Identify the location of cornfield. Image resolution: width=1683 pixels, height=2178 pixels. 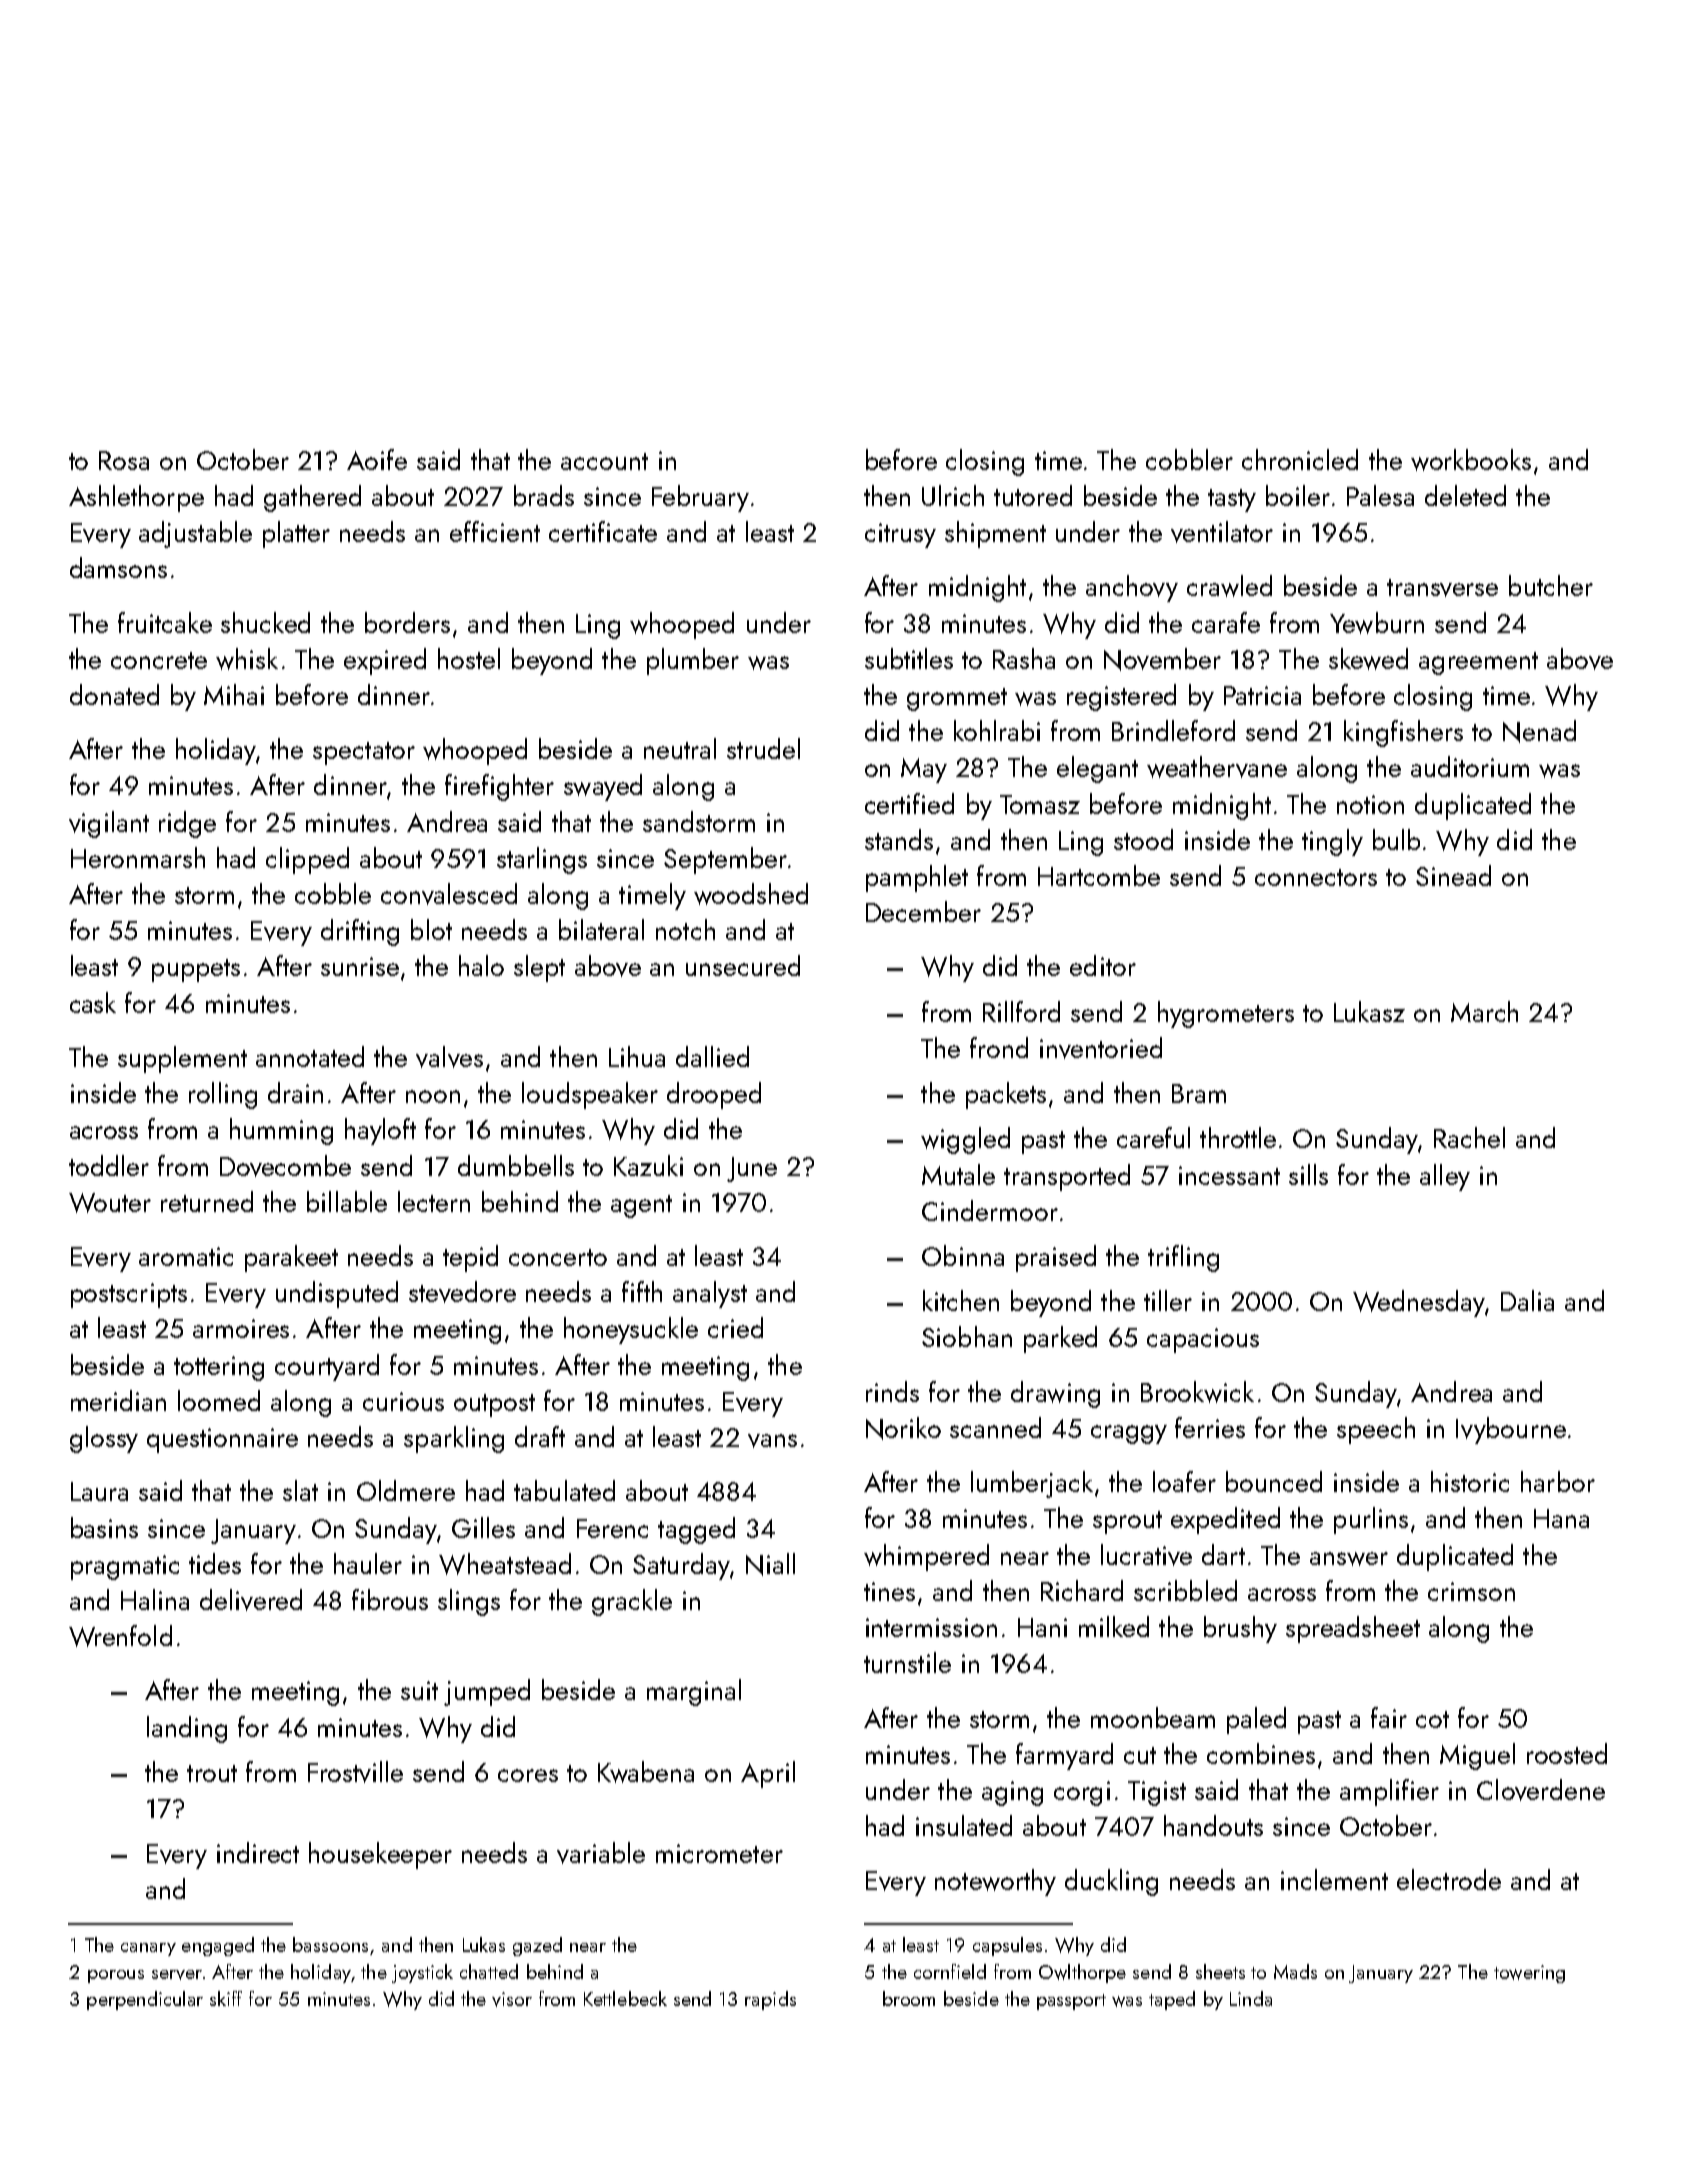
(950, 1971).
